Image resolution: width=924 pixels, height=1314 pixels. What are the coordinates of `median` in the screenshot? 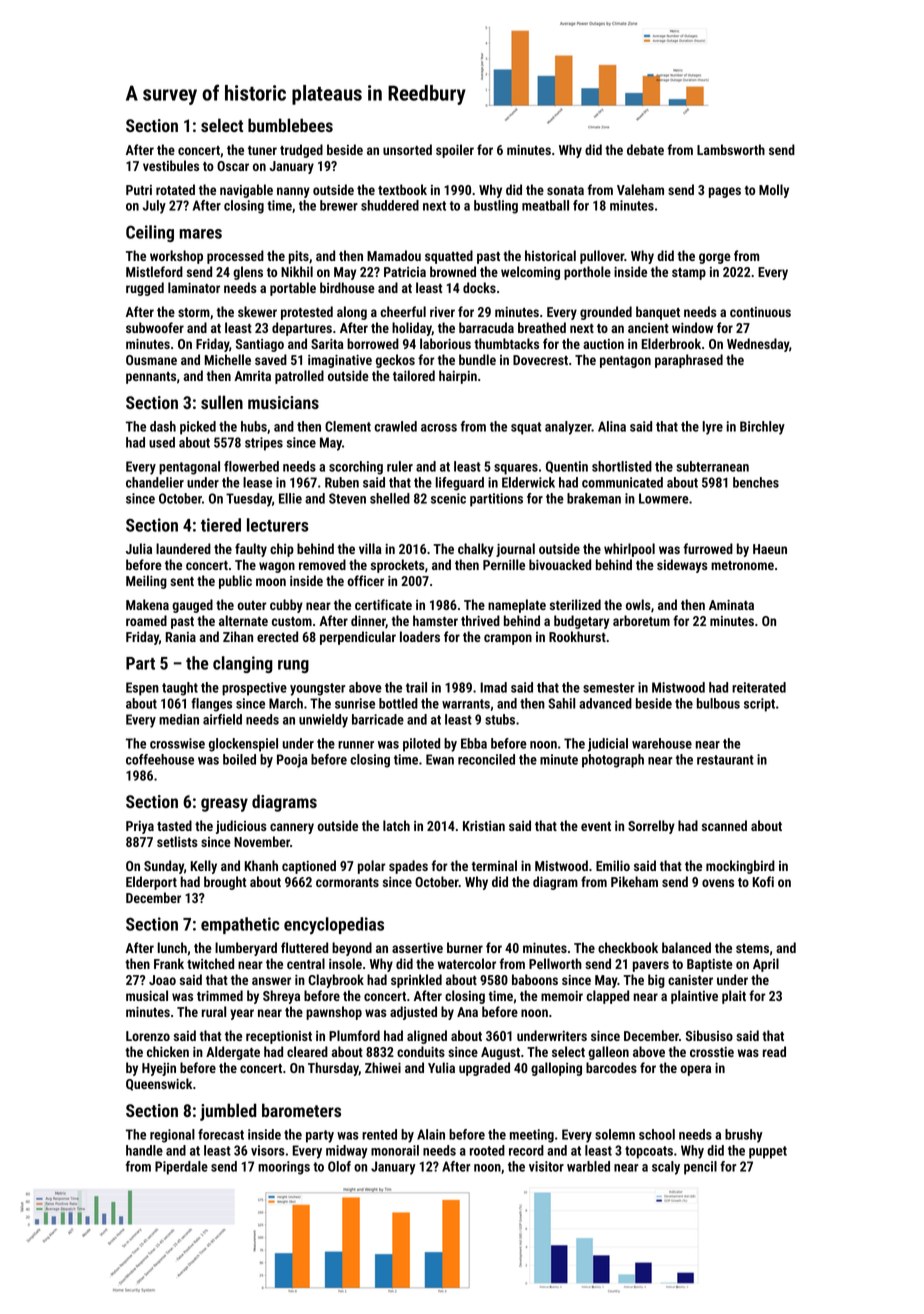 It's located at (179, 719).
